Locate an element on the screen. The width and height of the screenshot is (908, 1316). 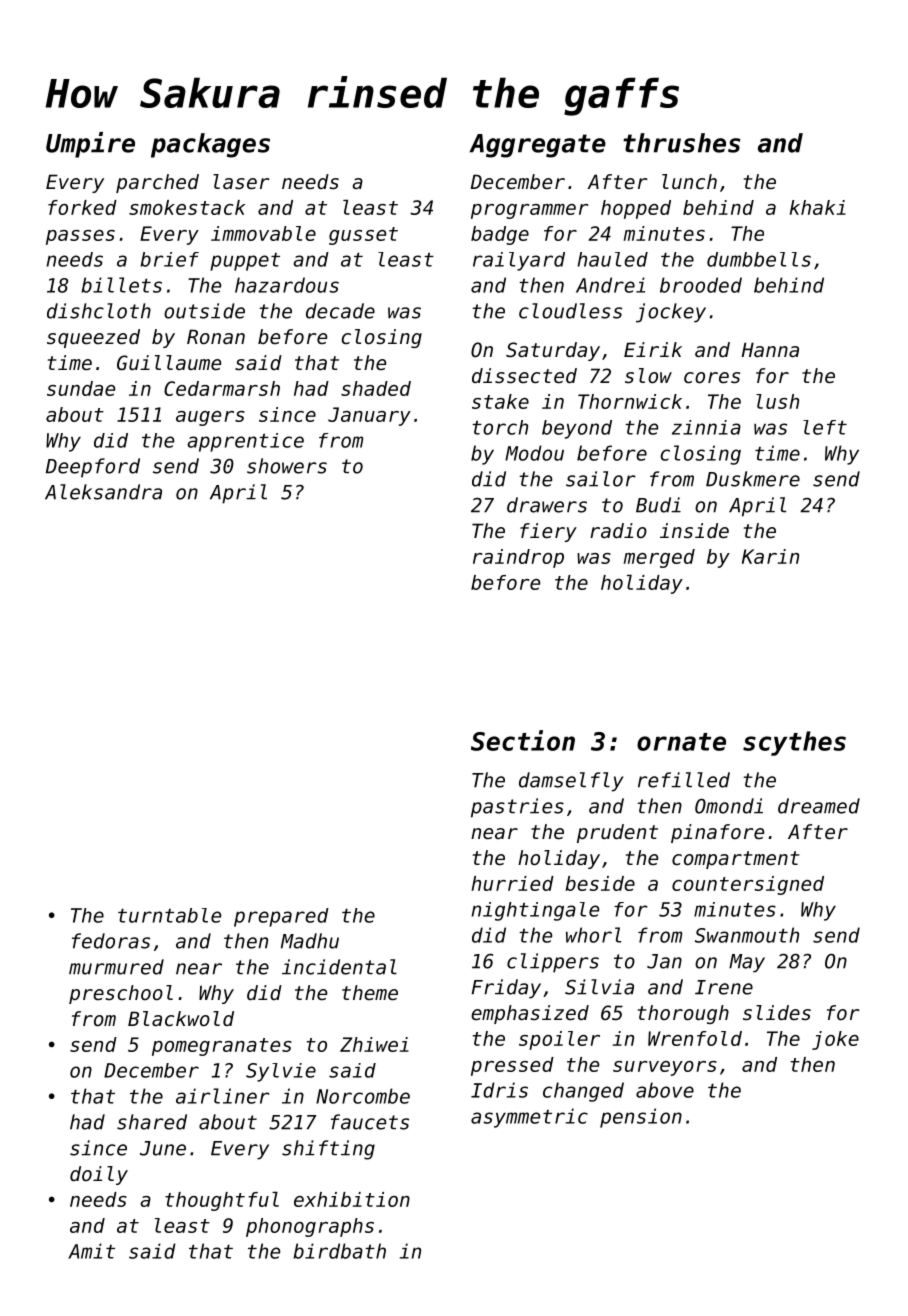
packages is located at coordinates (210, 145).
